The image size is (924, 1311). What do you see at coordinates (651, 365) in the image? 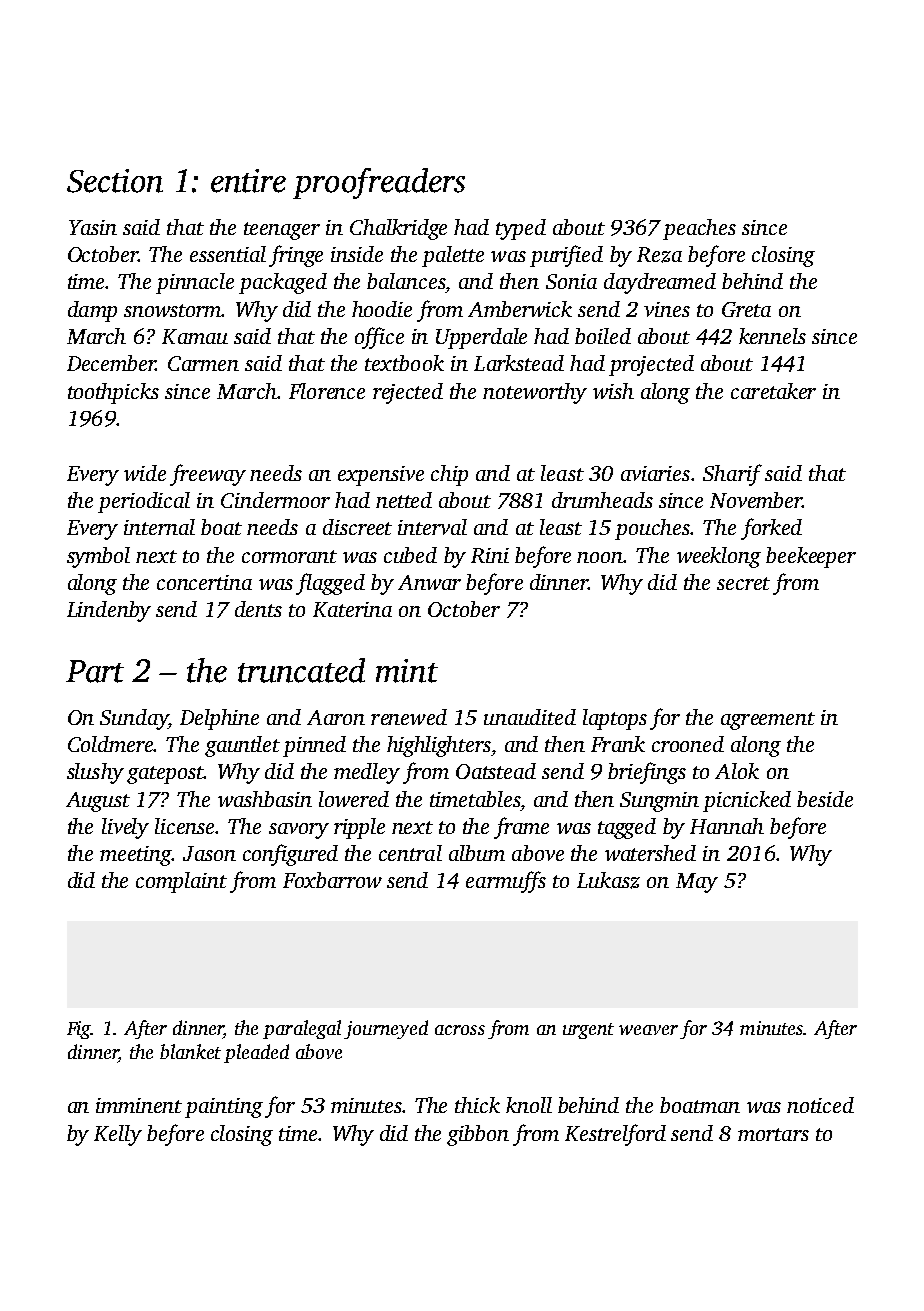
I see `projected` at bounding box center [651, 365].
